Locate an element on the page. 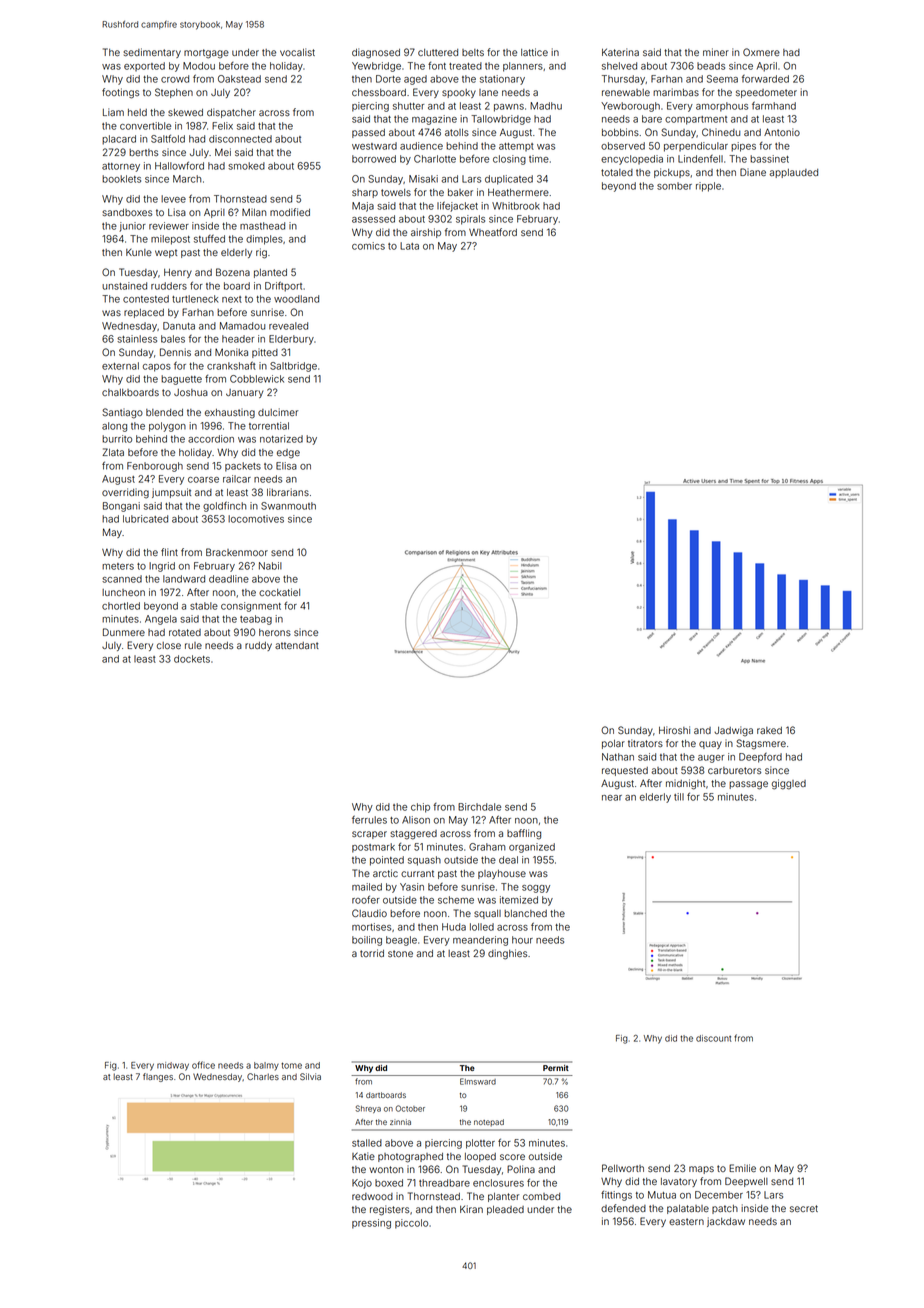 The height and width of the image is (1308, 924). attendant is located at coordinates (297, 645).
